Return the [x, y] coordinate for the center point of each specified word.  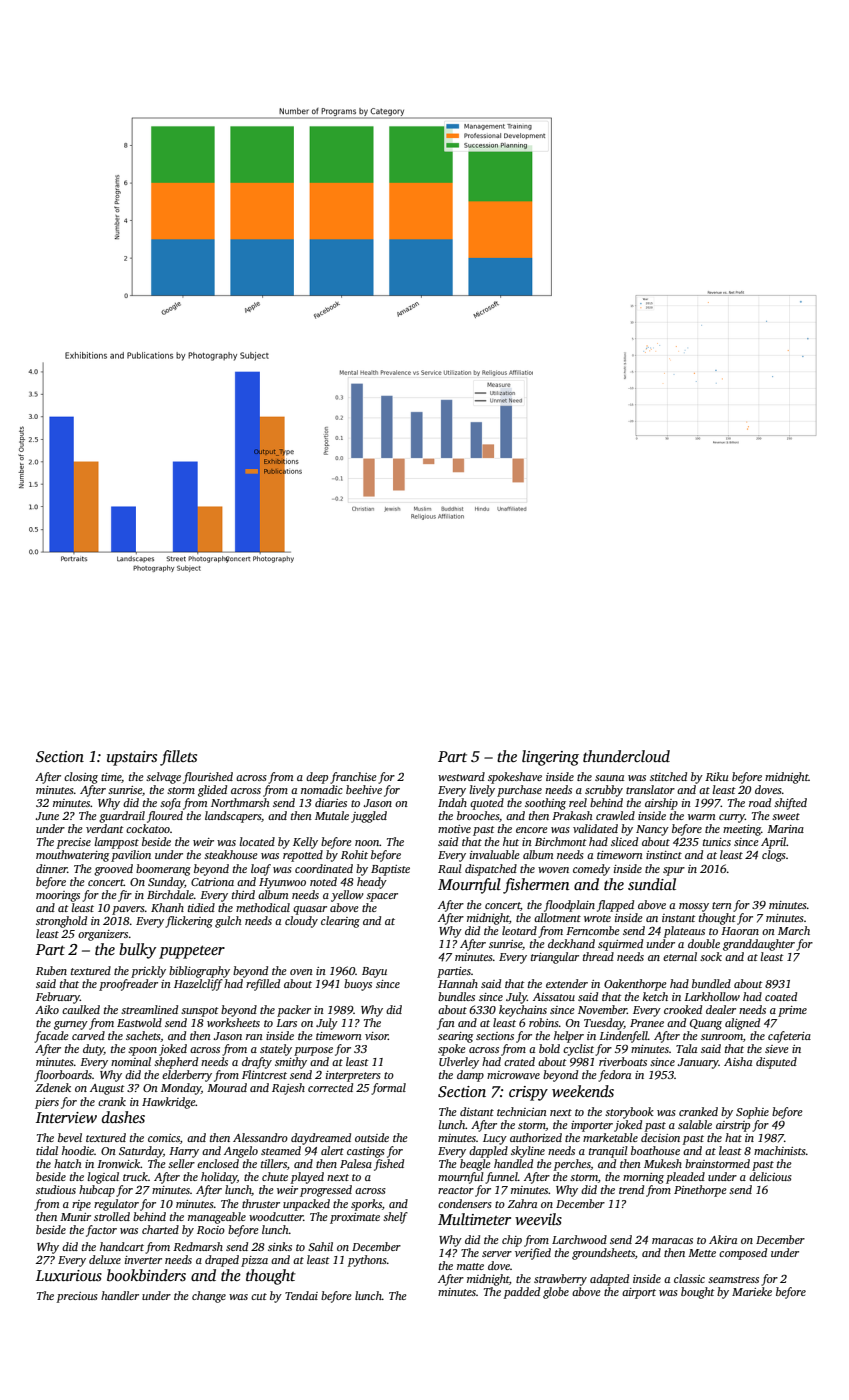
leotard [519, 930]
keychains [523, 1011]
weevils [538, 1219]
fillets [178, 758]
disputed [776, 1063]
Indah [452, 802]
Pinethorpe [700, 1191]
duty [93, 1050]
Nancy [652, 830]
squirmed [620, 945]
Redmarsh [198, 1246]
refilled [263, 985]
